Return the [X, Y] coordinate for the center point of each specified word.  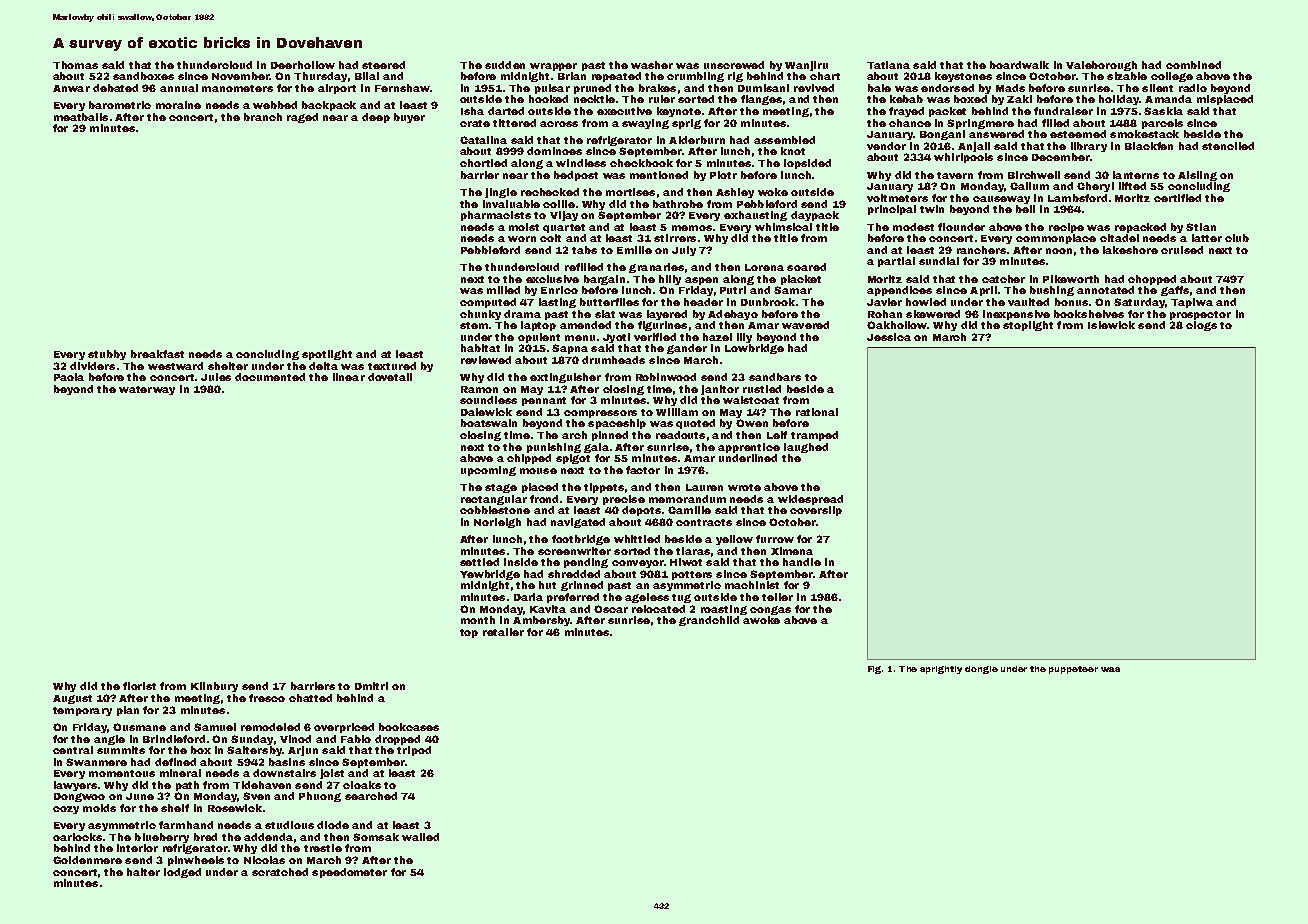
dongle [981, 670]
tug [681, 598]
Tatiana [888, 65]
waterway [147, 390]
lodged [182, 873]
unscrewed [734, 65]
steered [383, 65]
